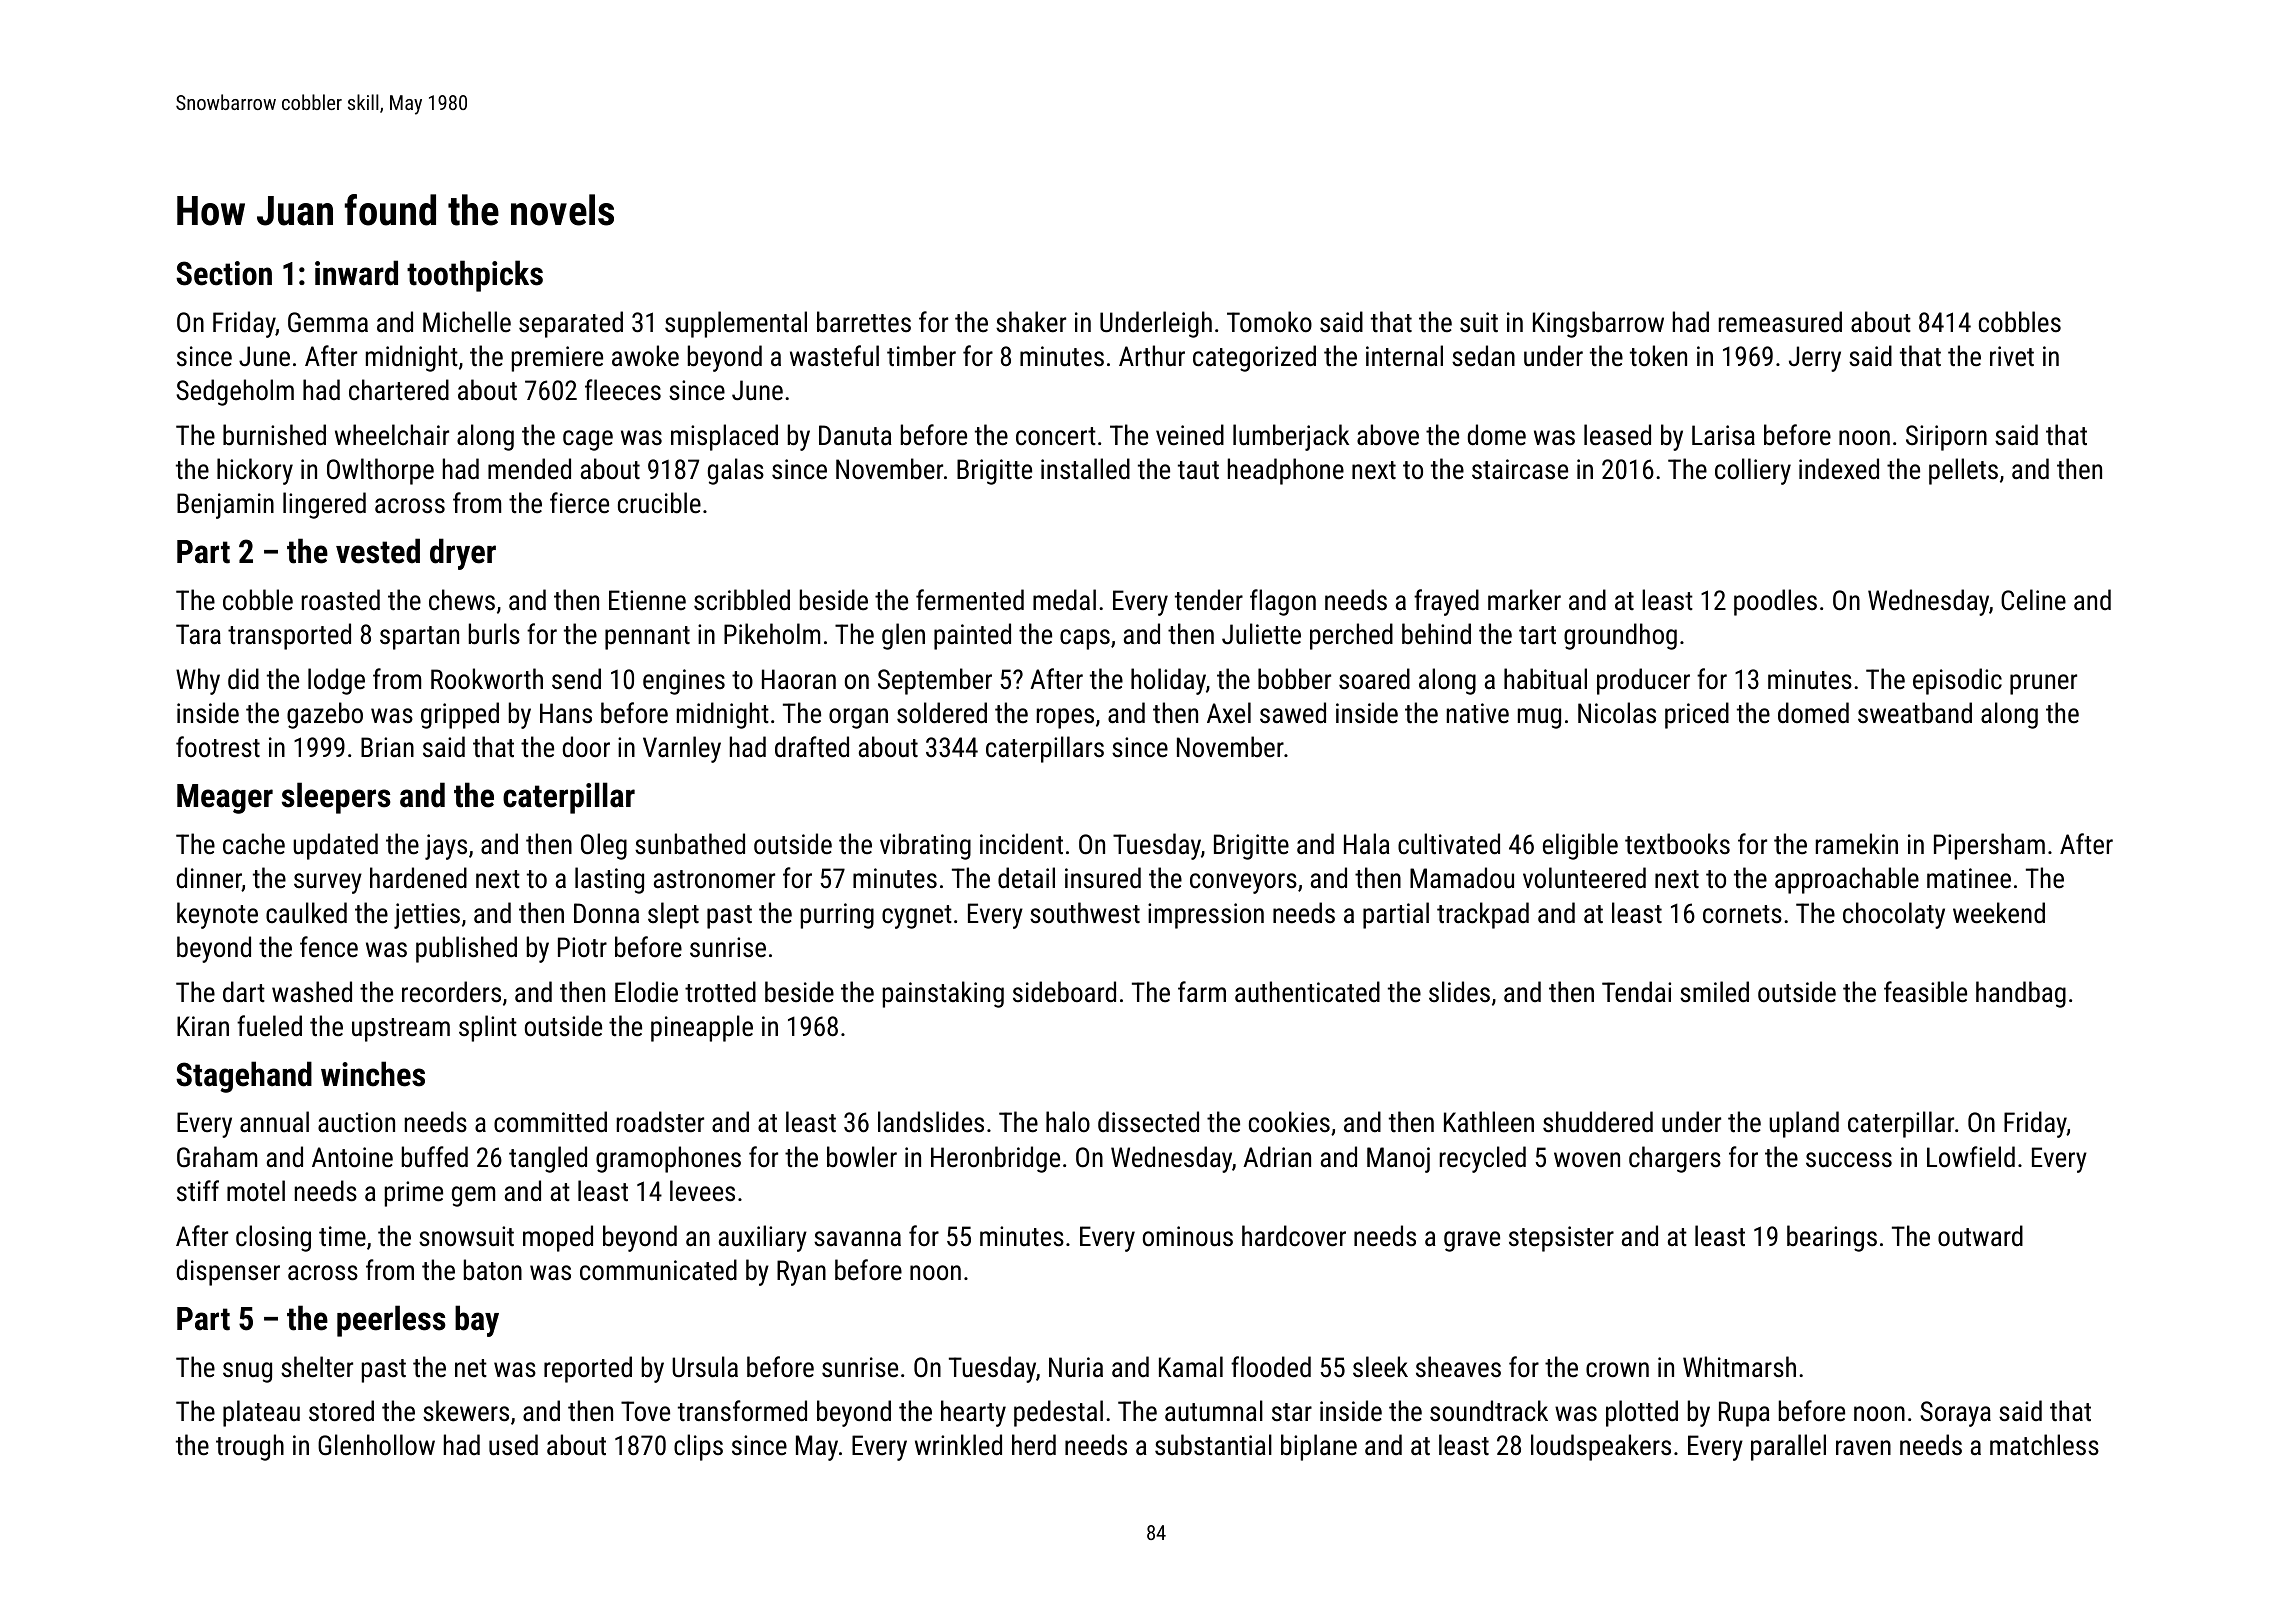  Describe the element at coordinates (254, 844) in the document. I see `cache` at that location.
